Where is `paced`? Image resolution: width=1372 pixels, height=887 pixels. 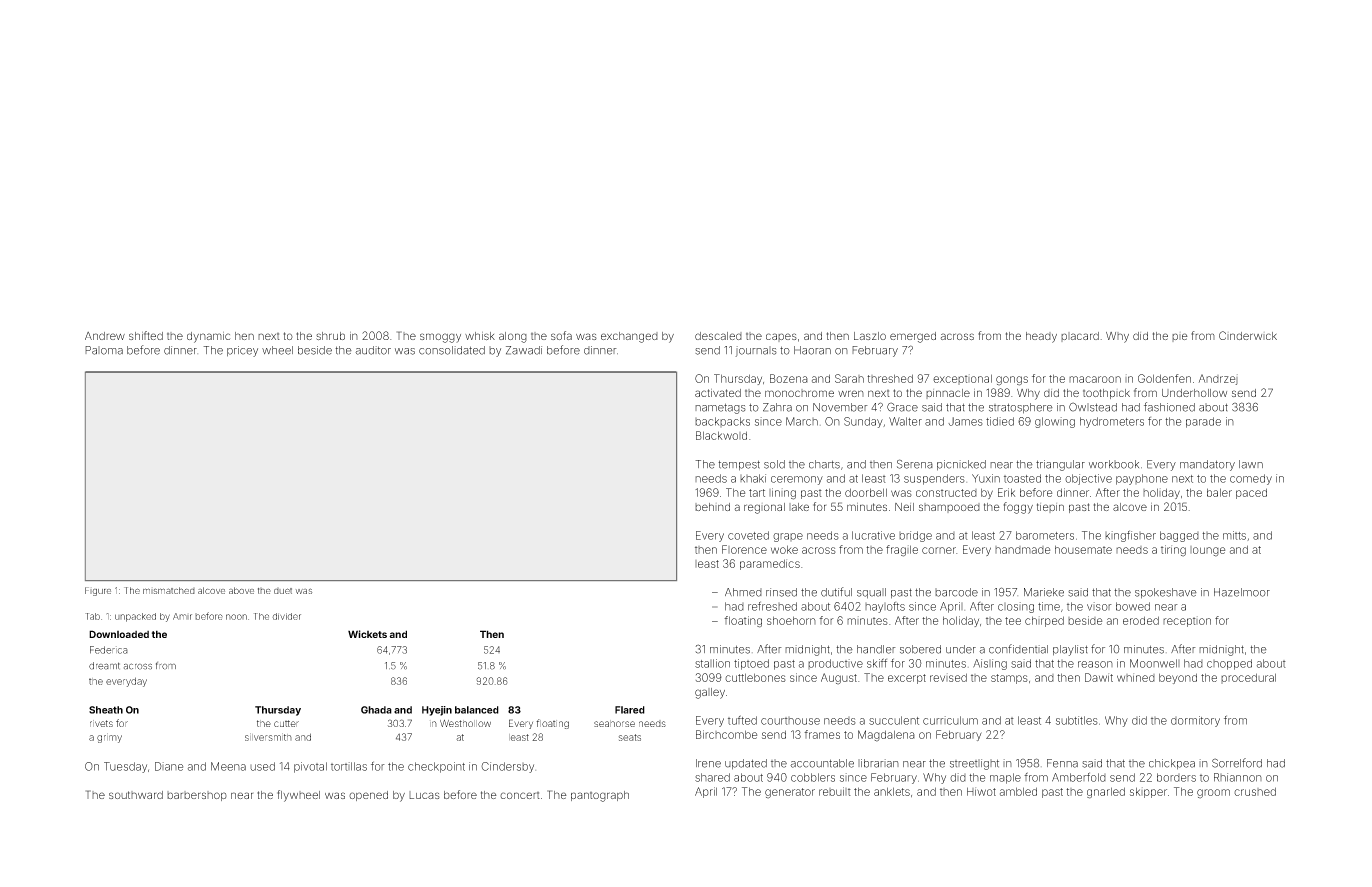 paced is located at coordinates (1251, 493).
